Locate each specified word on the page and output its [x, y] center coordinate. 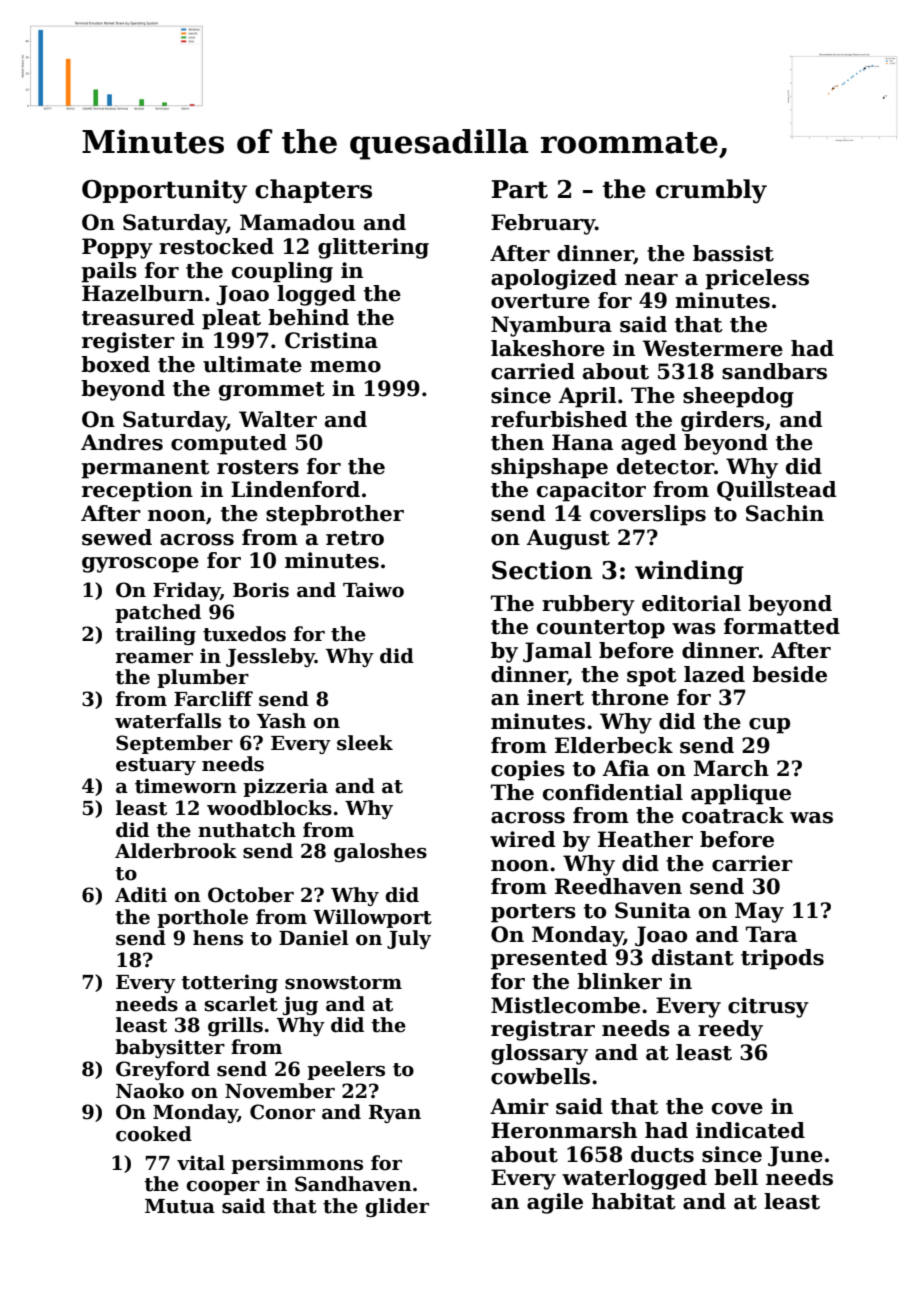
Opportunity [164, 192]
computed [229, 444]
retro [355, 538]
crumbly [711, 191]
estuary [156, 766]
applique [741, 794]
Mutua [180, 1206]
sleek [365, 743]
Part [519, 189]
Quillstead [776, 491]
